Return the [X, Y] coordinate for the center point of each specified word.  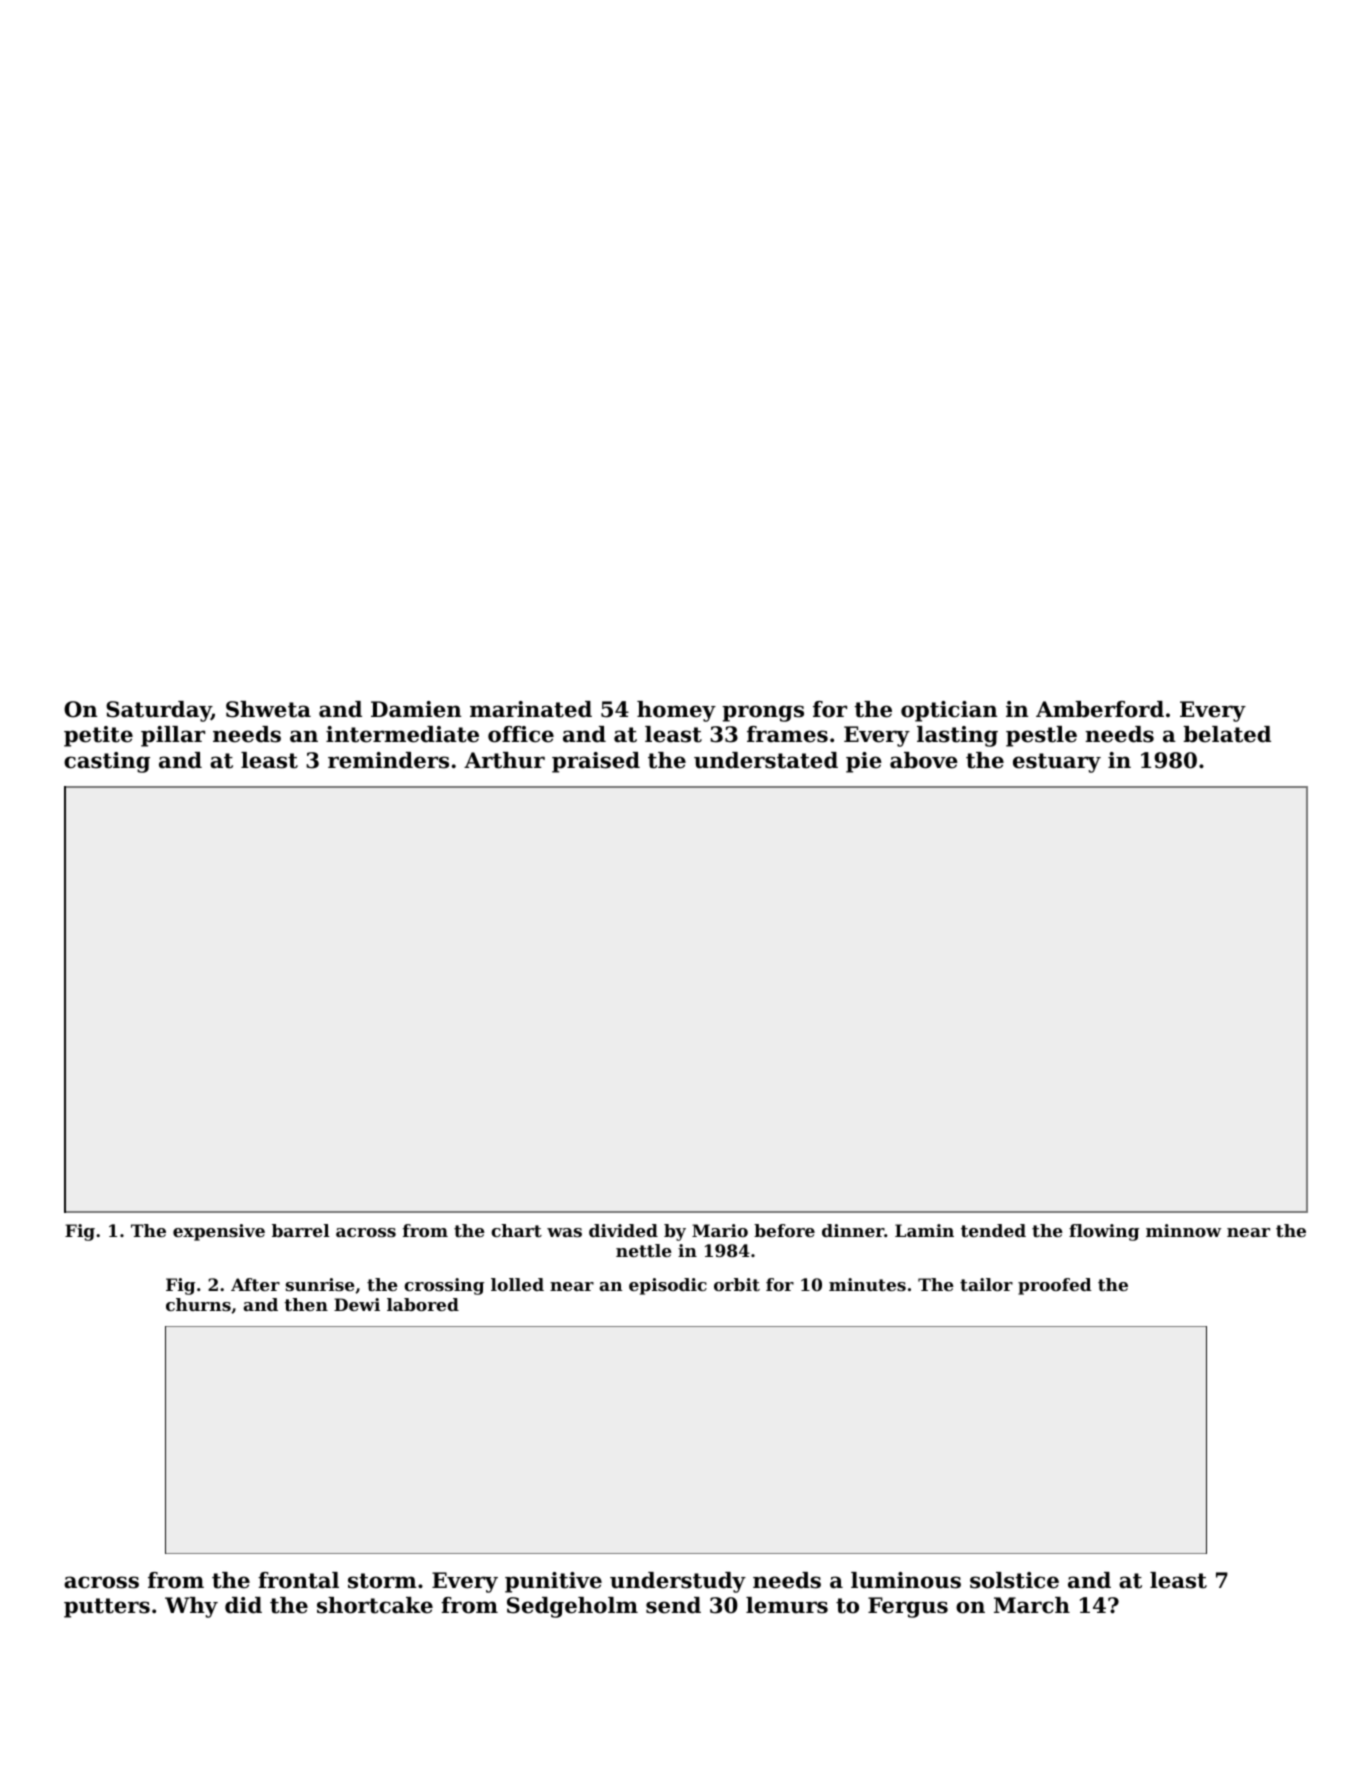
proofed [1055, 1286]
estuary [1057, 763]
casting [107, 762]
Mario [720, 1230]
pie [864, 762]
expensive [219, 1232]
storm [382, 1581]
